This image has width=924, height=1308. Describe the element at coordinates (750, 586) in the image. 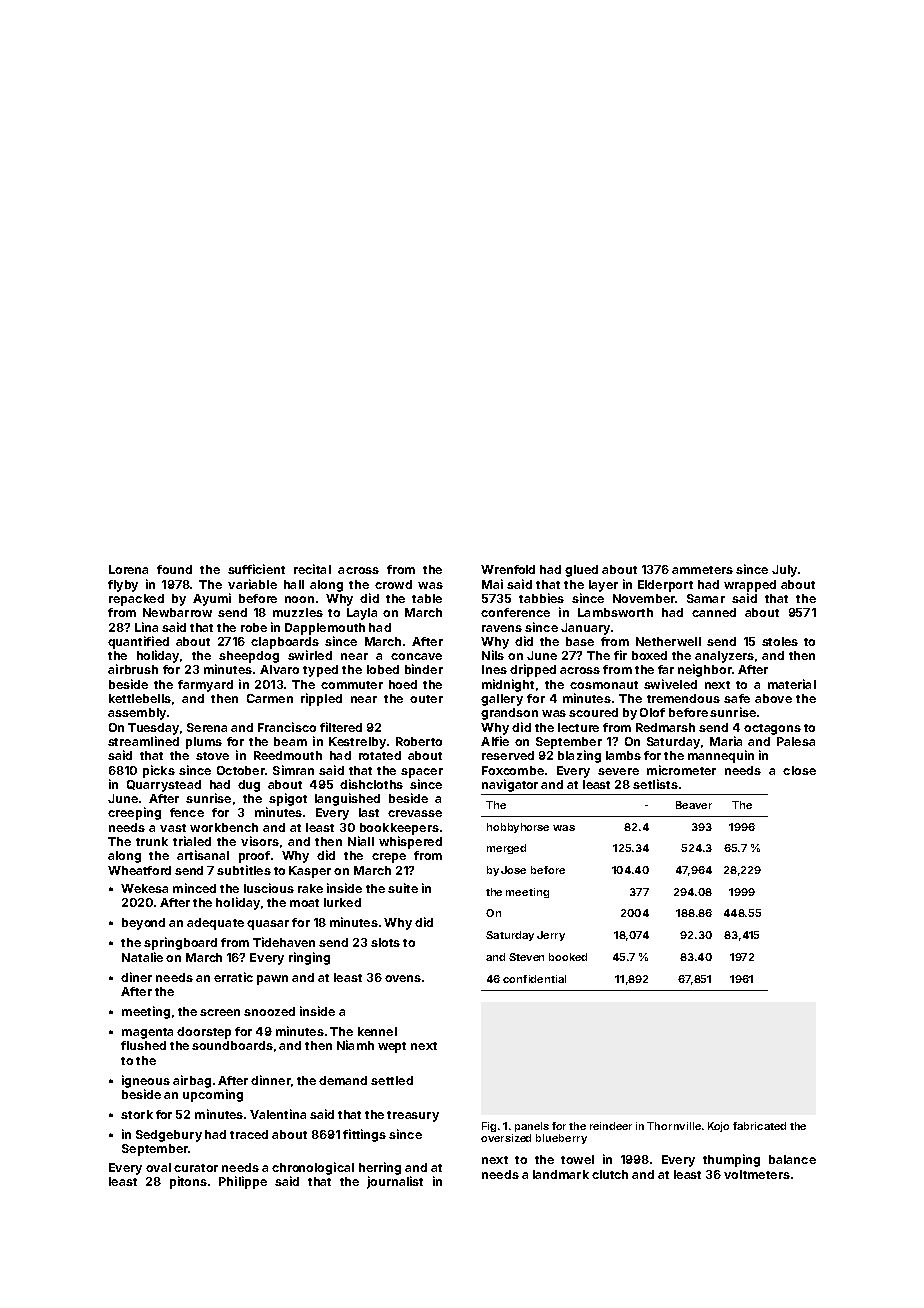

I see `wrapped` at that location.
